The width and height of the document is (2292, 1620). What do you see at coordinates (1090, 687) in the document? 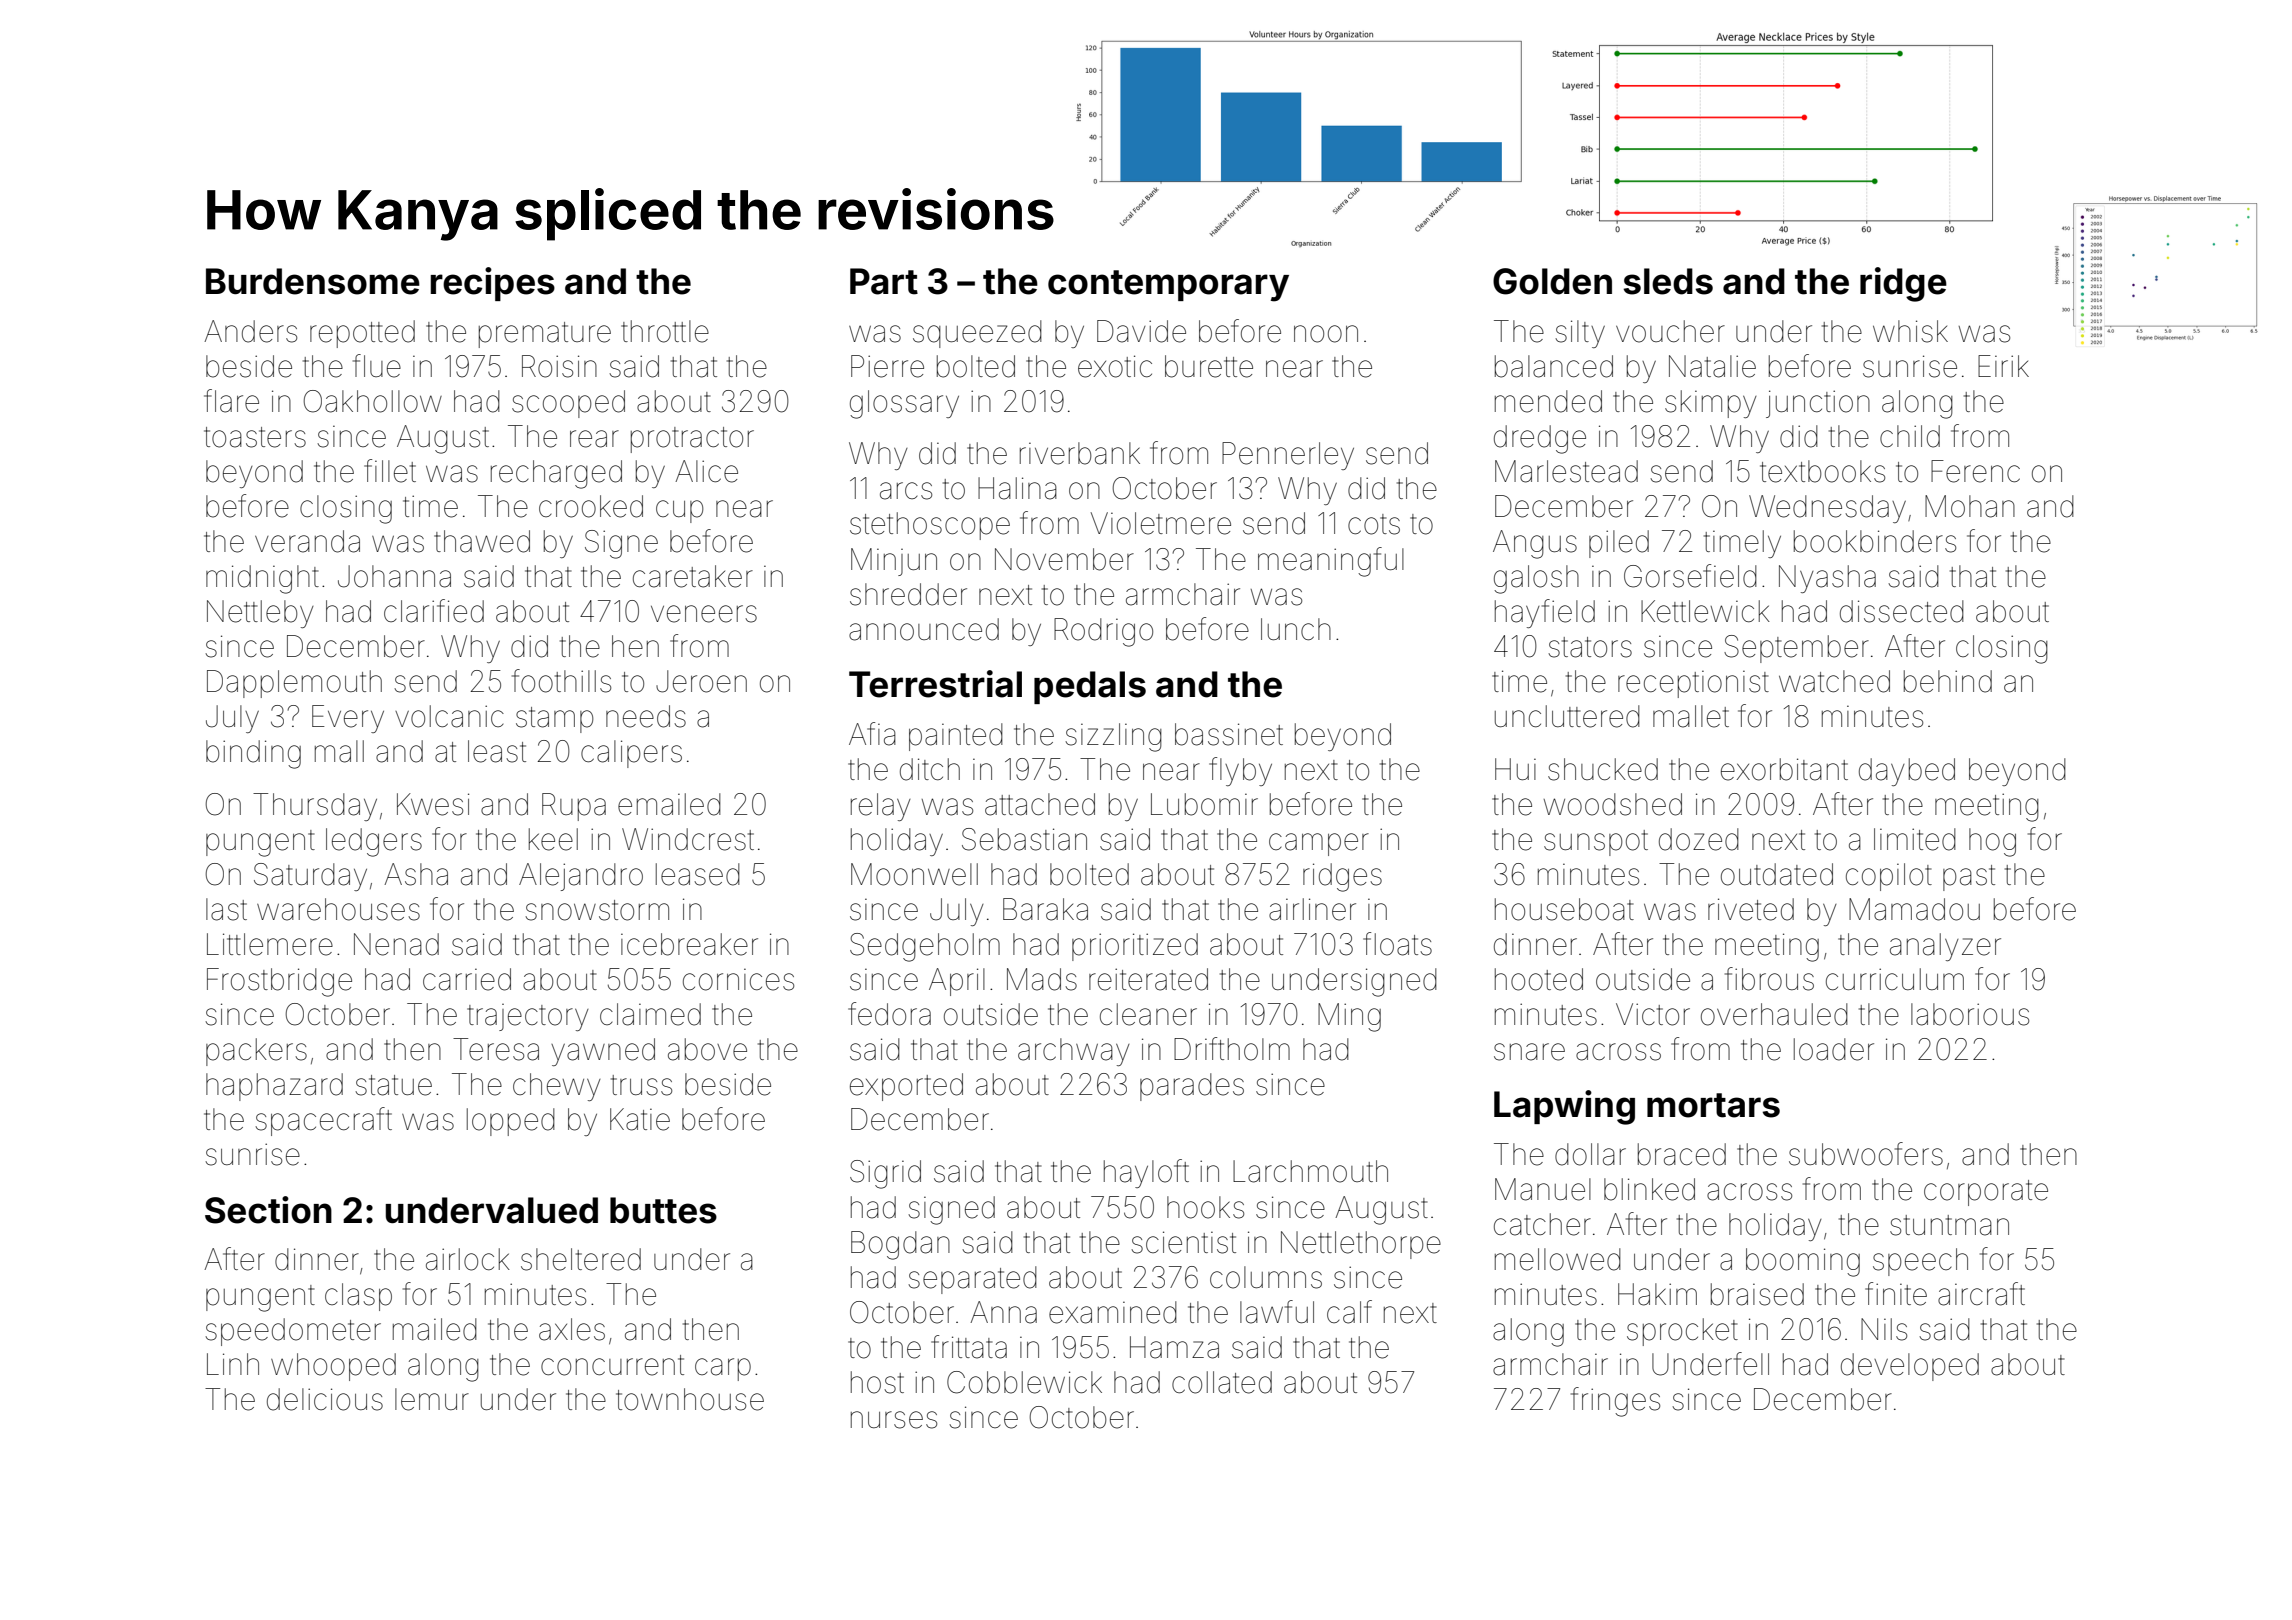
I see `pedals` at bounding box center [1090, 687].
